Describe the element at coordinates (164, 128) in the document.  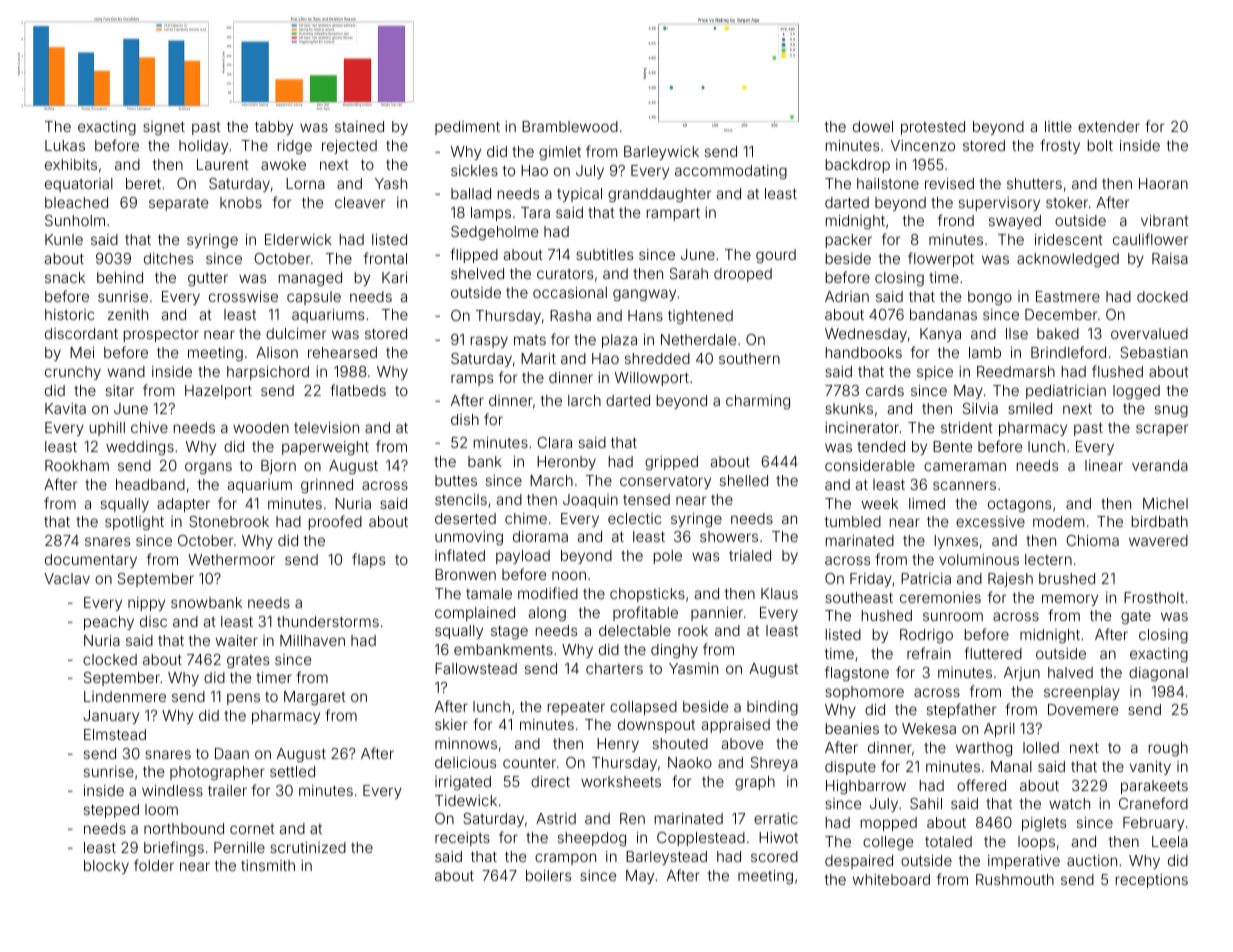
I see `signet` at that location.
